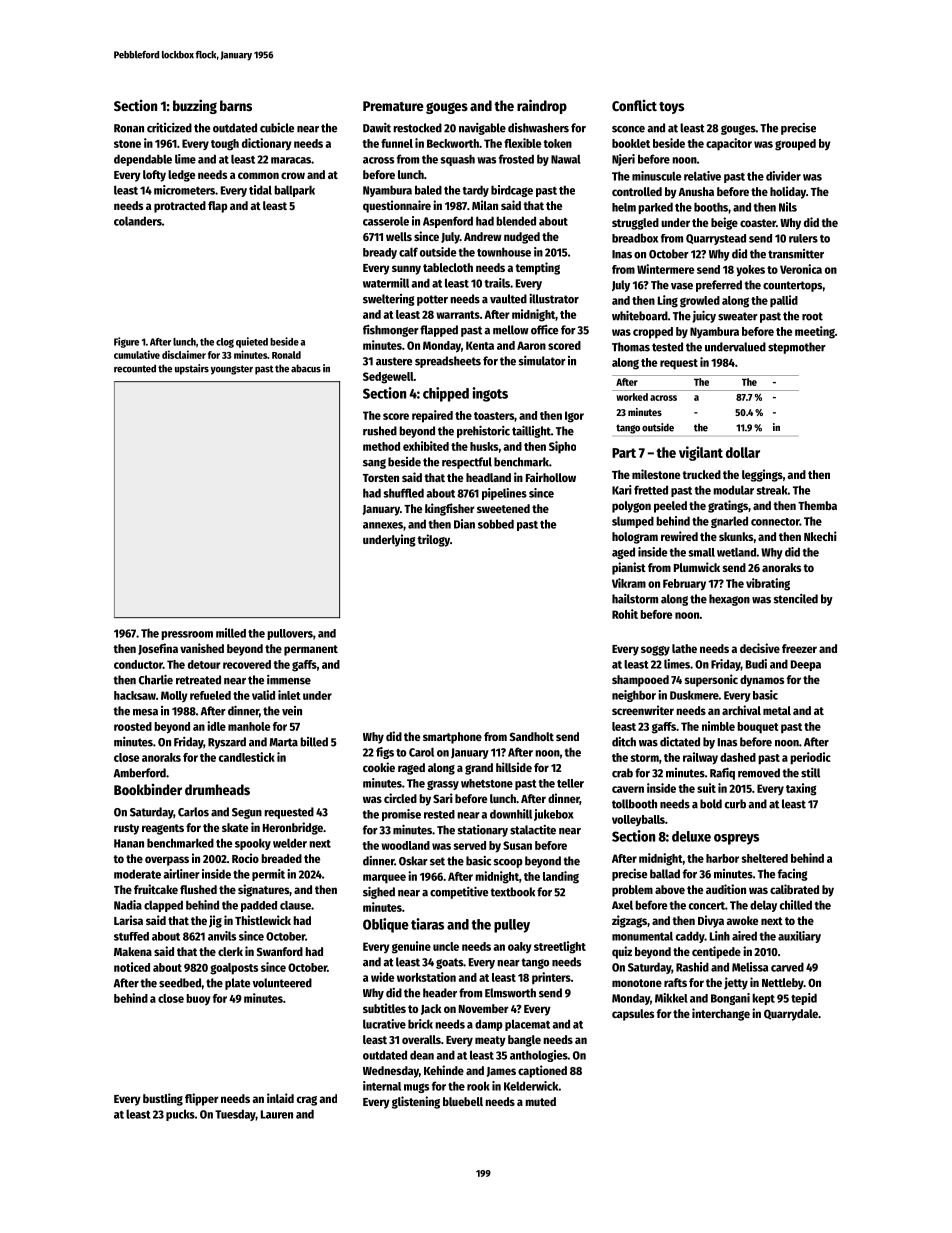  What do you see at coordinates (624, 207) in the screenshot?
I see `helm` at bounding box center [624, 207].
